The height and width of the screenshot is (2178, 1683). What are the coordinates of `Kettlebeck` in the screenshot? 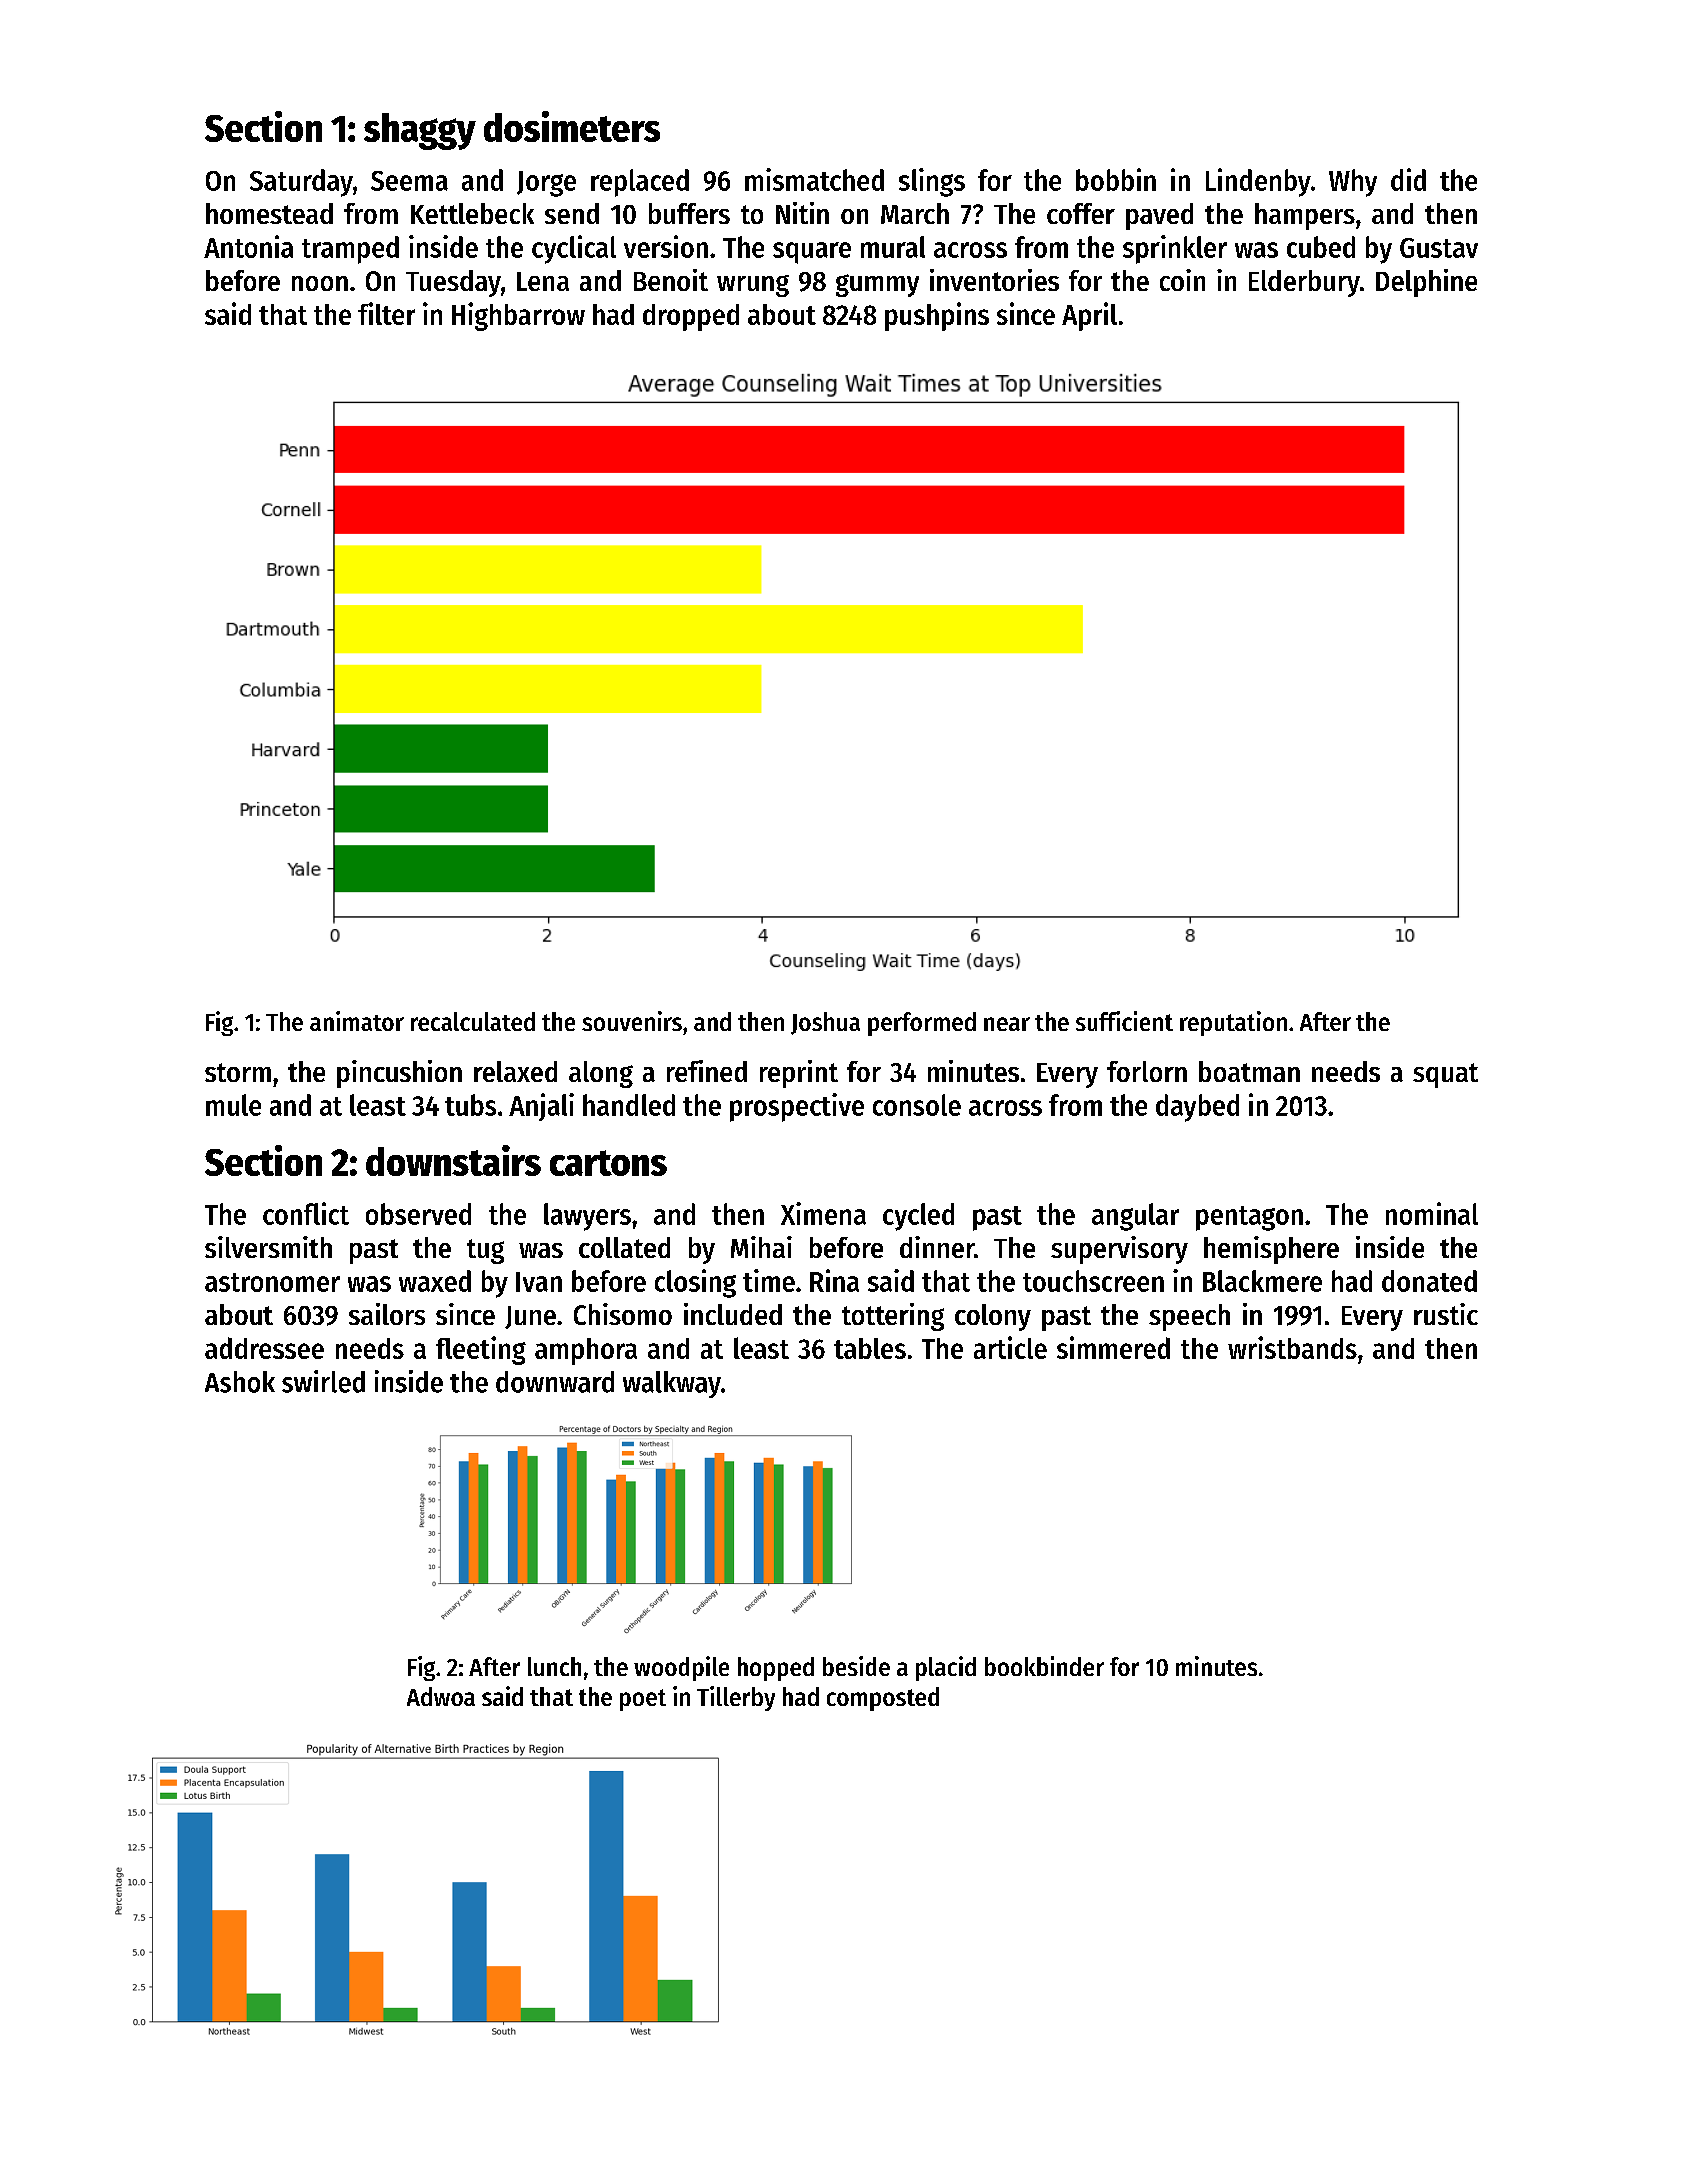 It's located at (472, 213).
